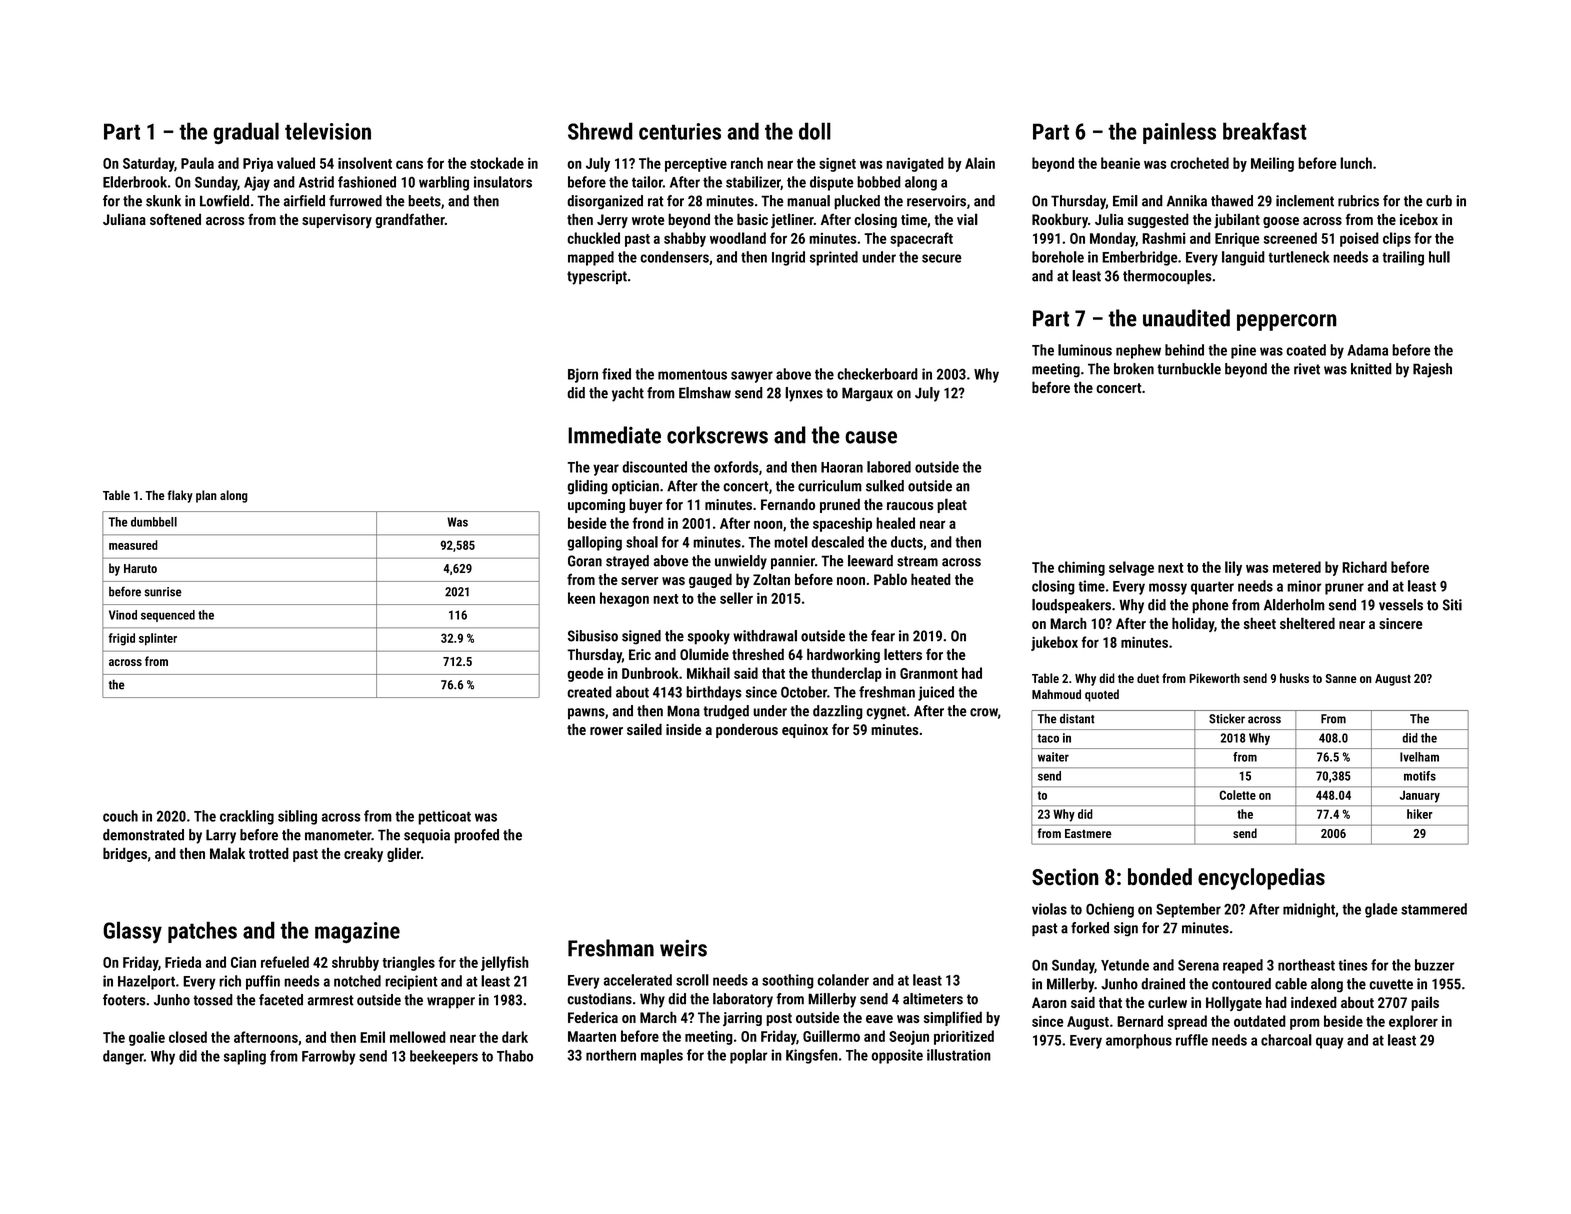 The image size is (1571, 1214). Describe the element at coordinates (1305, 201) in the document. I see `inclement` at that location.
